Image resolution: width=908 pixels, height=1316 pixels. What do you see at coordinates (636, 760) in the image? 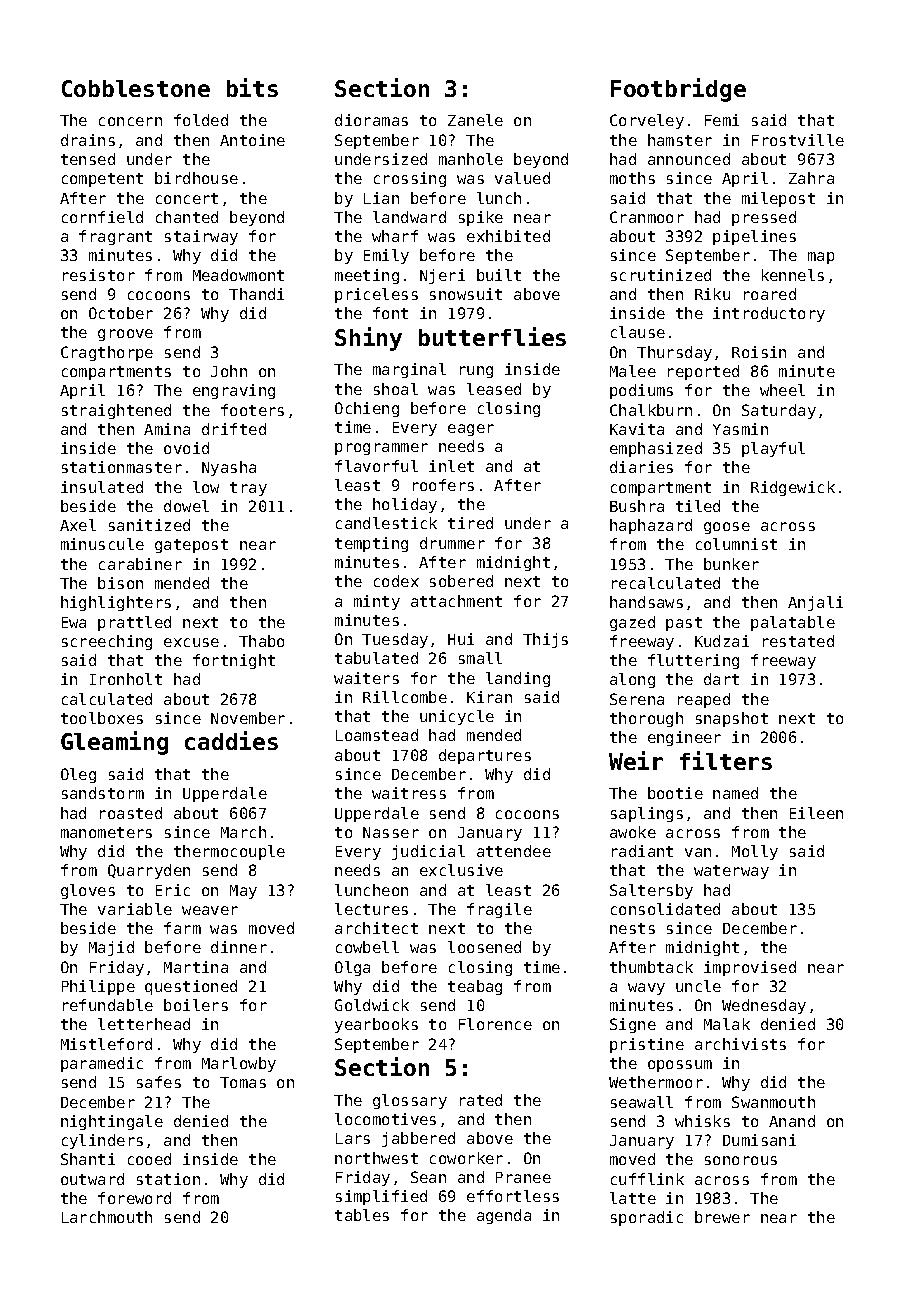
I see `Weir` at bounding box center [636, 760].
